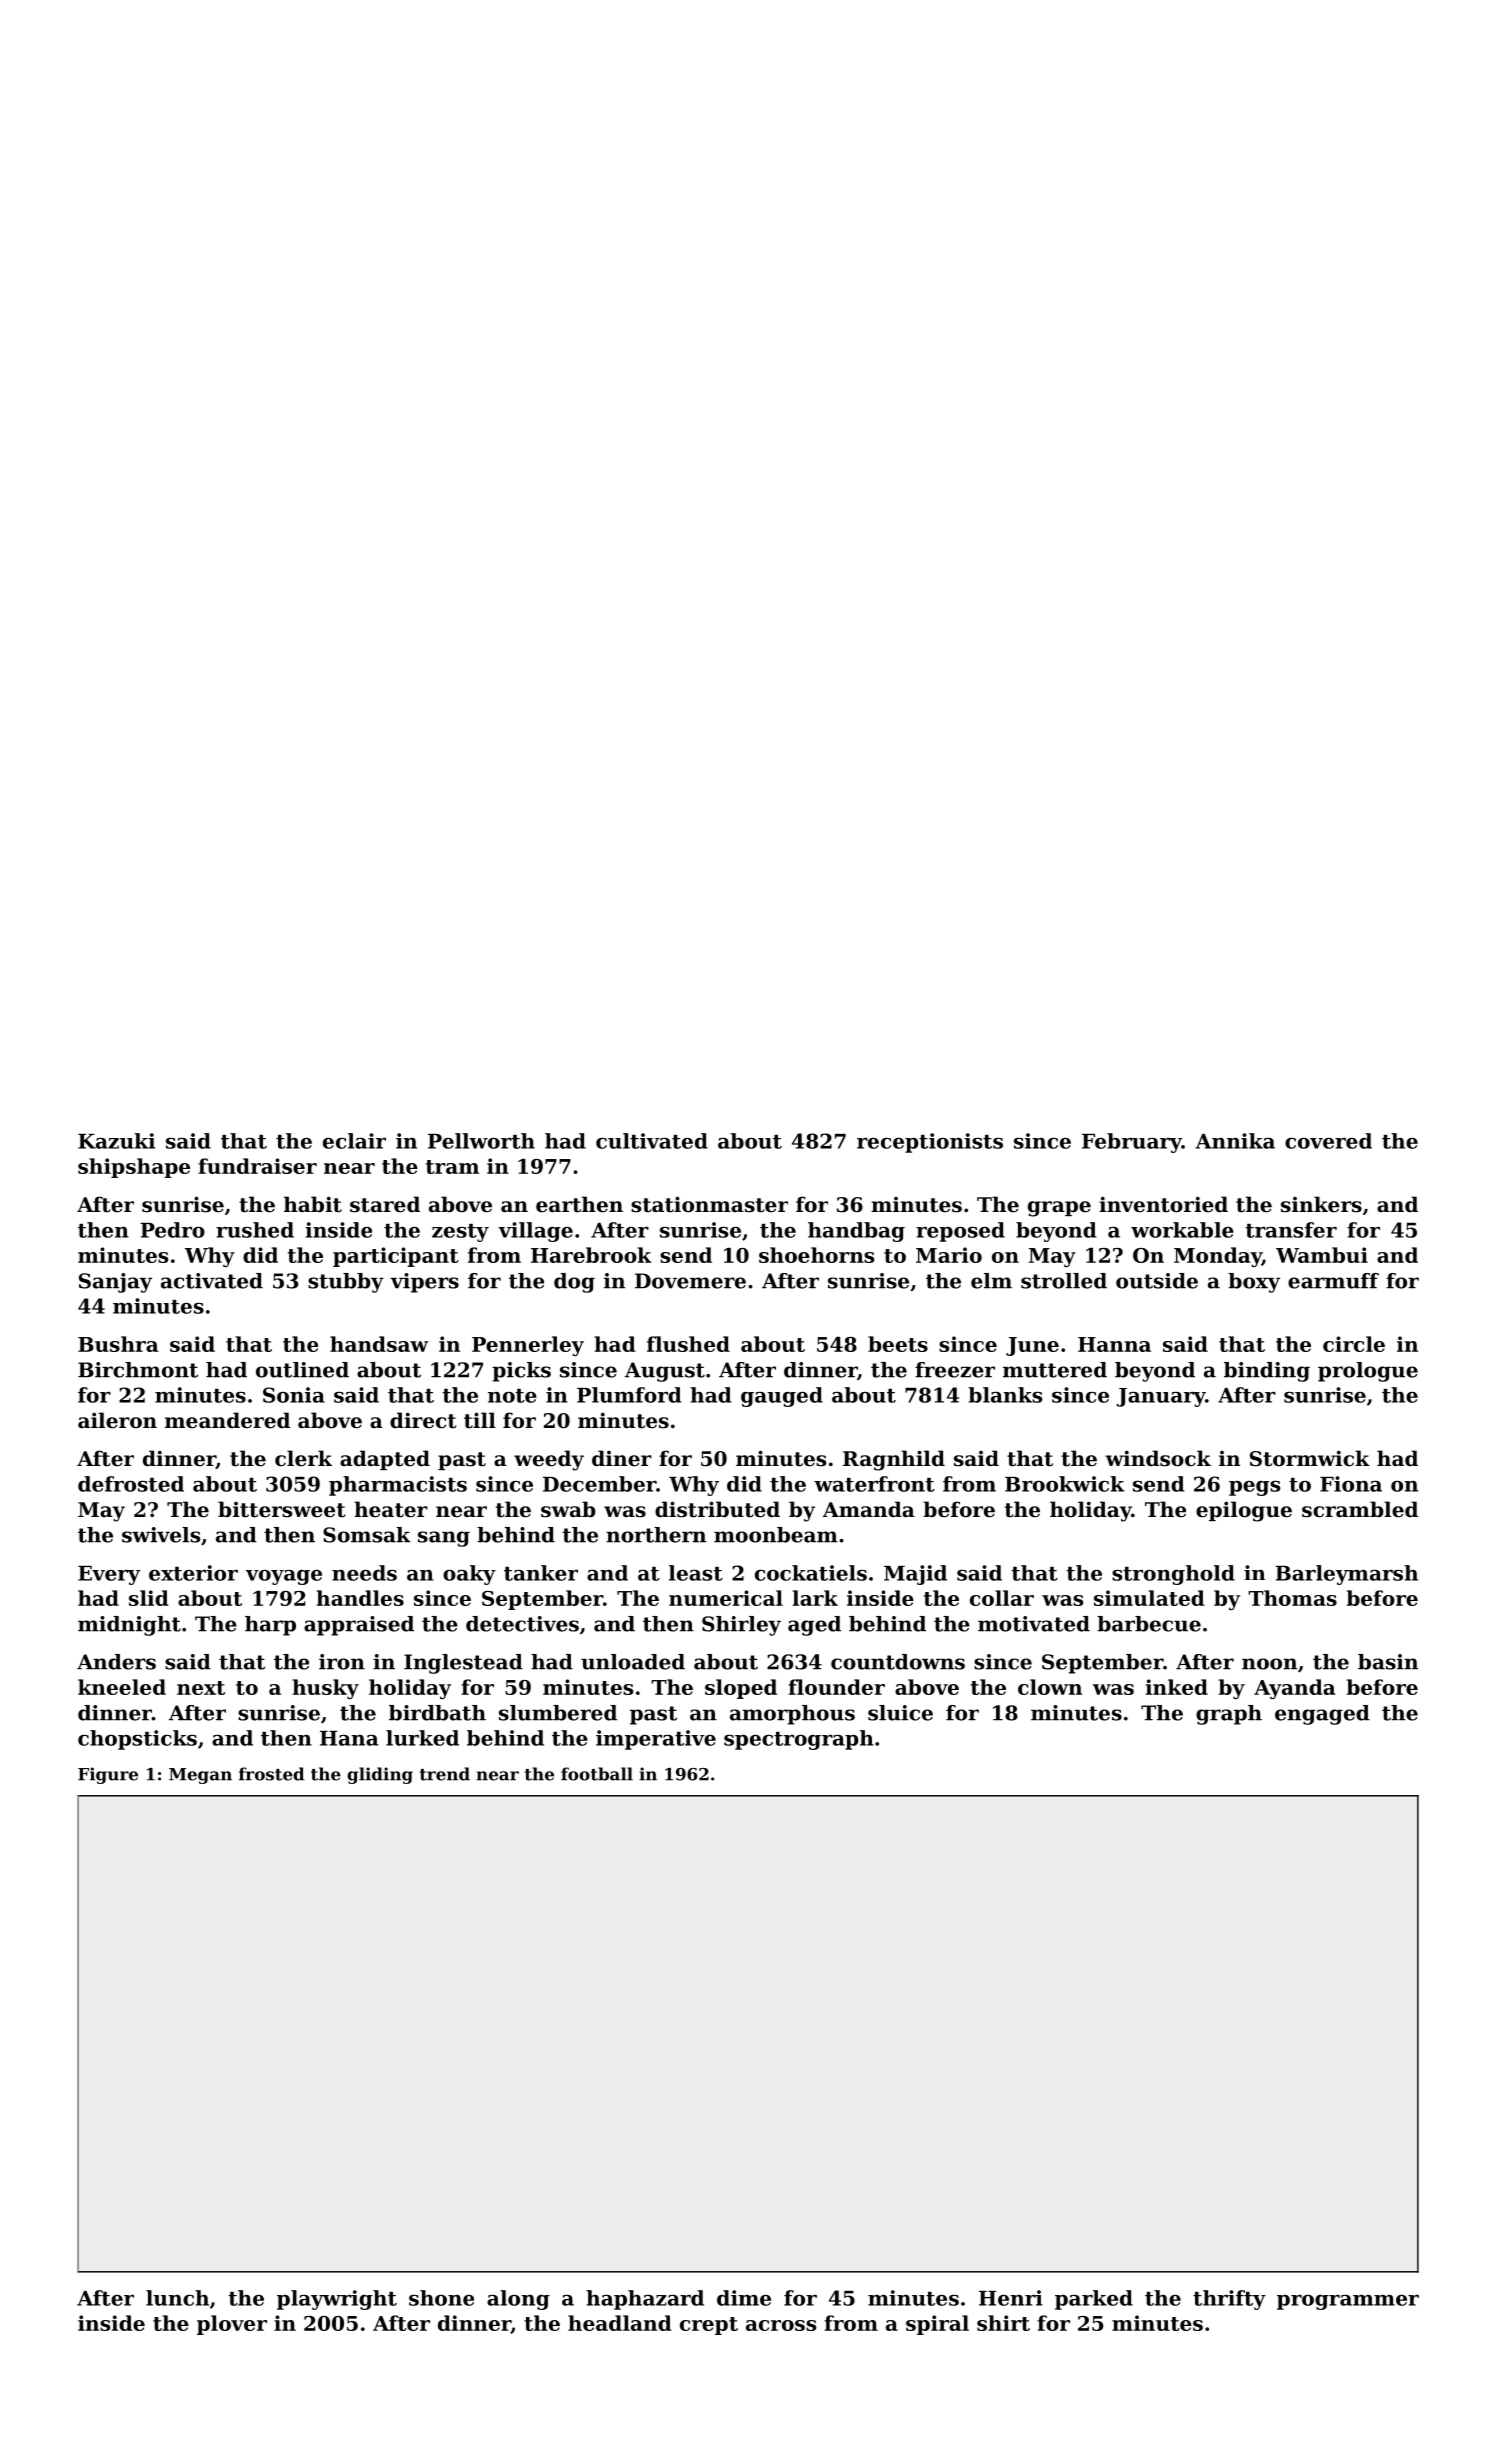 Image resolution: width=1496 pixels, height=2464 pixels. I want to click on inked, so click(1177, 1687).
